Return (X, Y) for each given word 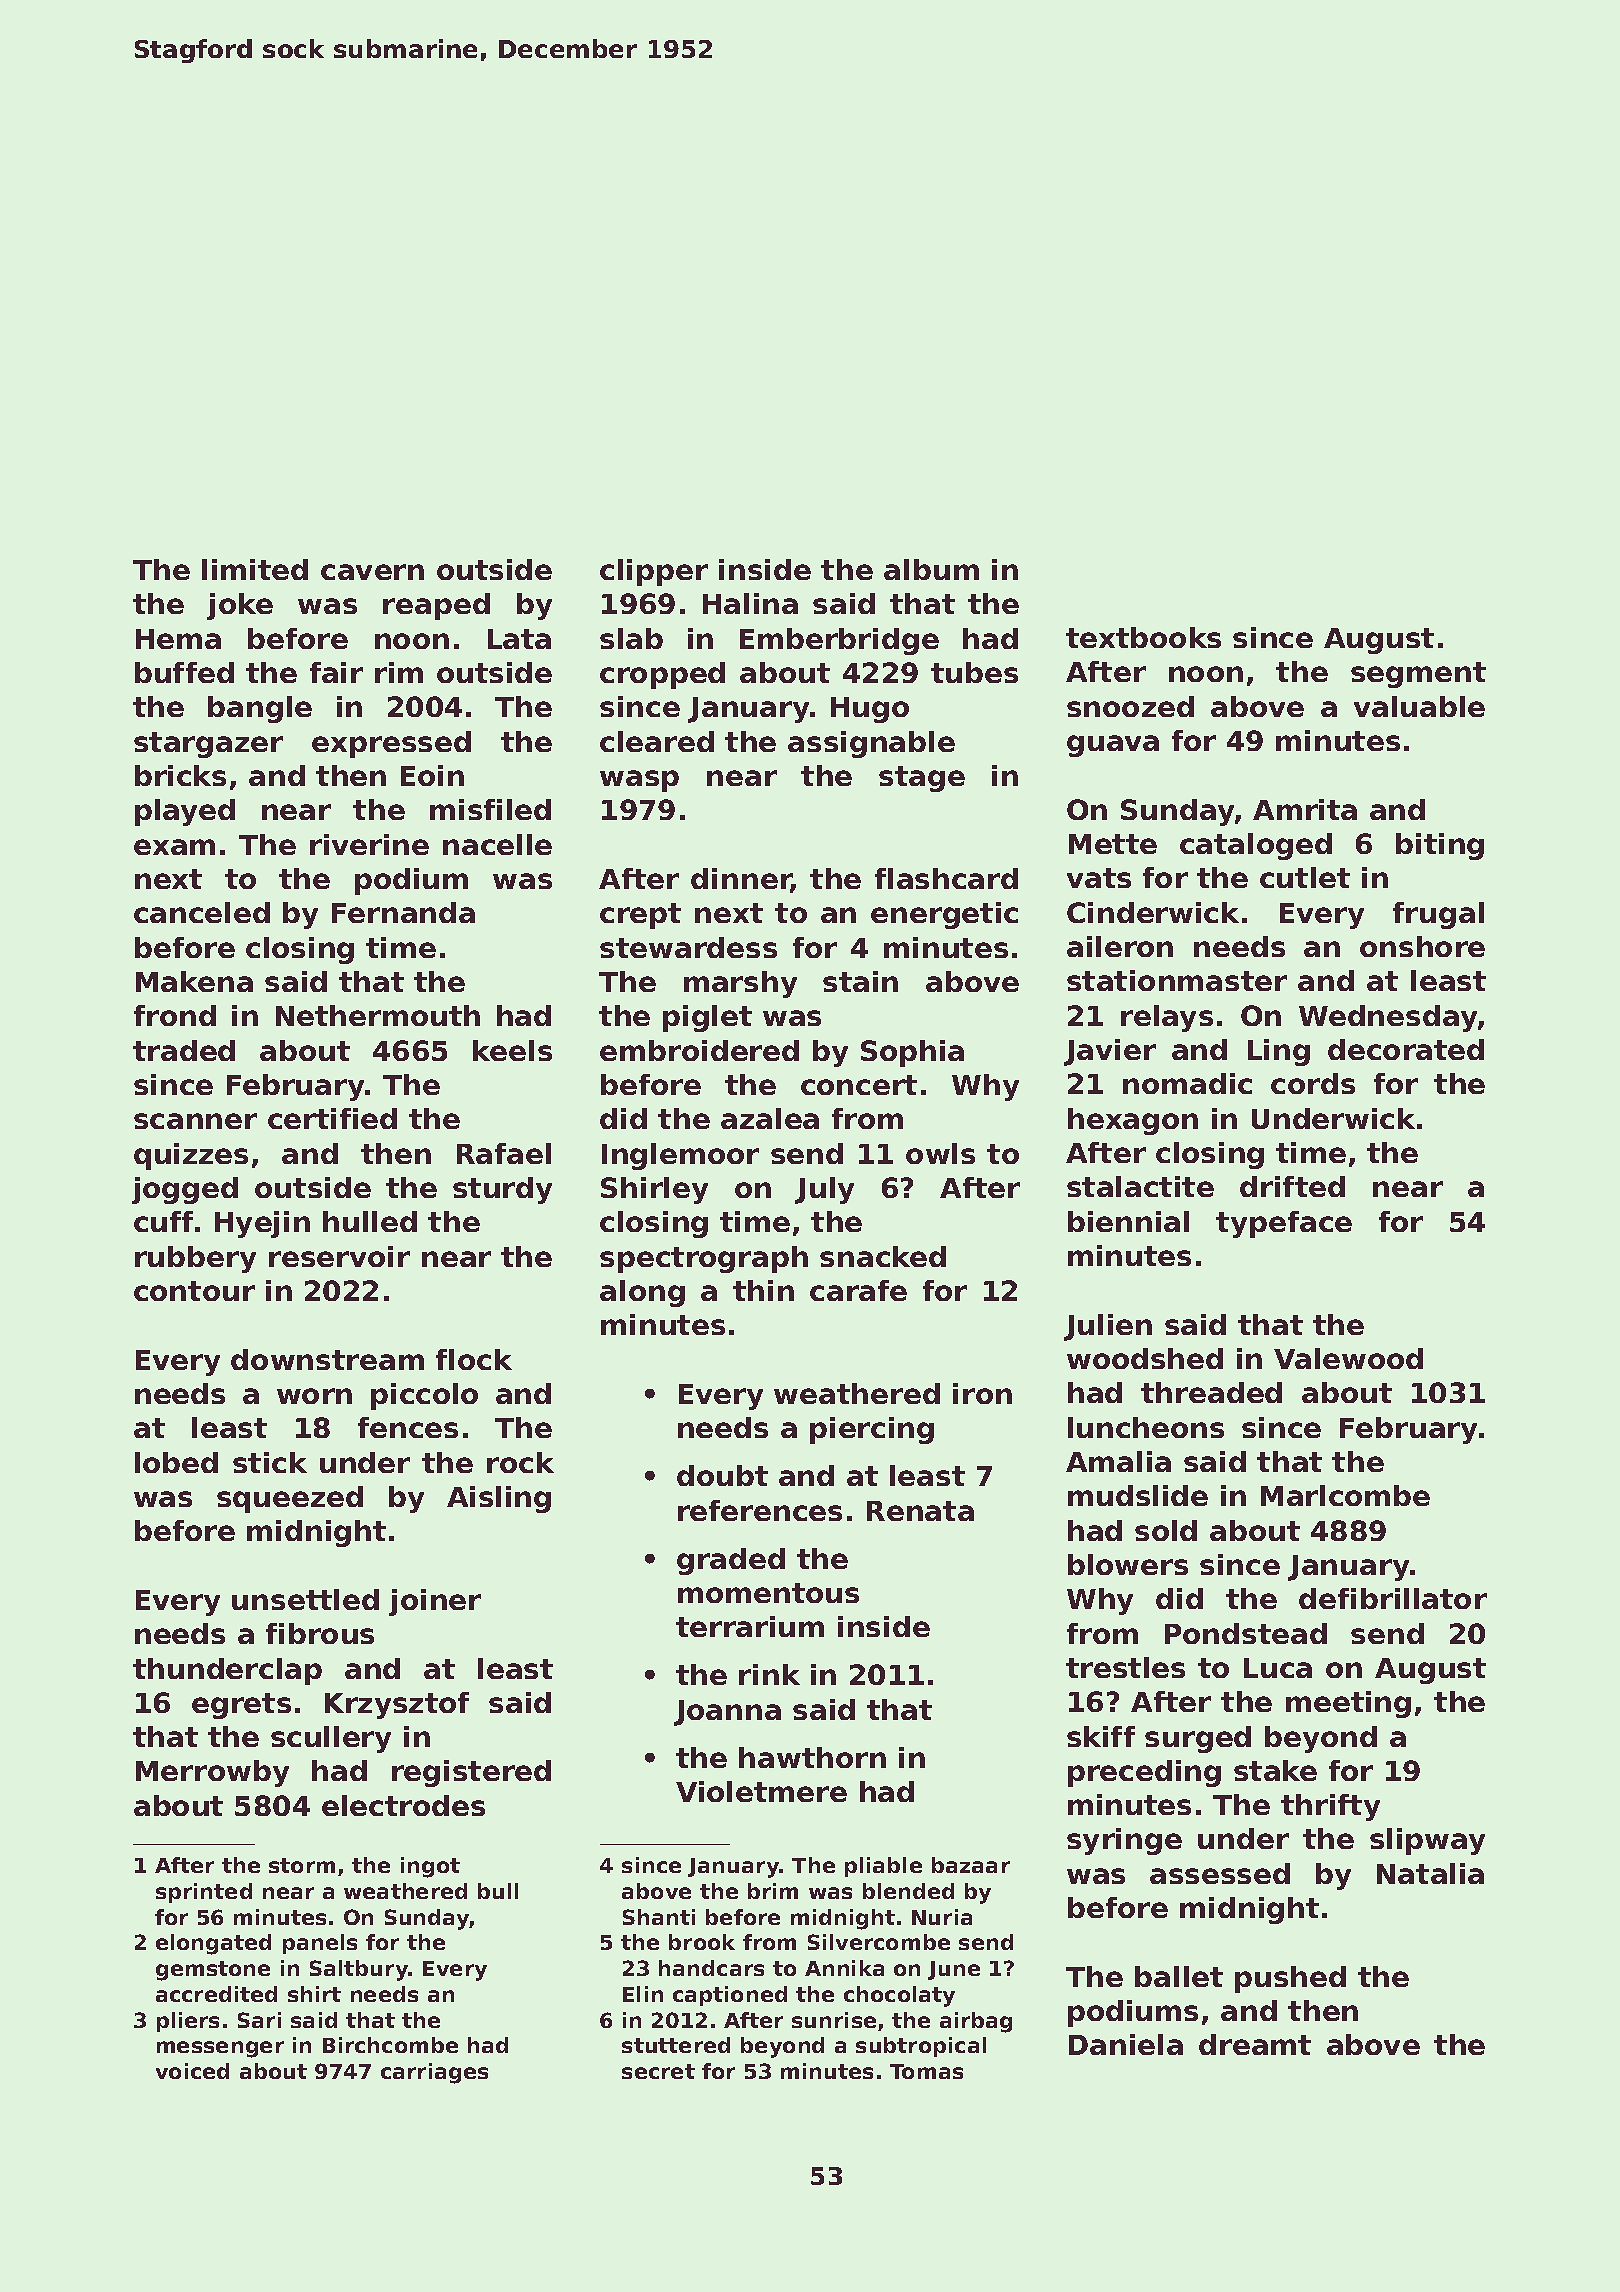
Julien (1108, 1327)
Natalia (1430, 1873)
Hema (178, 639)
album (931, 569)
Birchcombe (390, 2045)
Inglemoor (680, 1156)
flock (474, 1359)
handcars (711, 1968)
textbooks (1143, 637)
